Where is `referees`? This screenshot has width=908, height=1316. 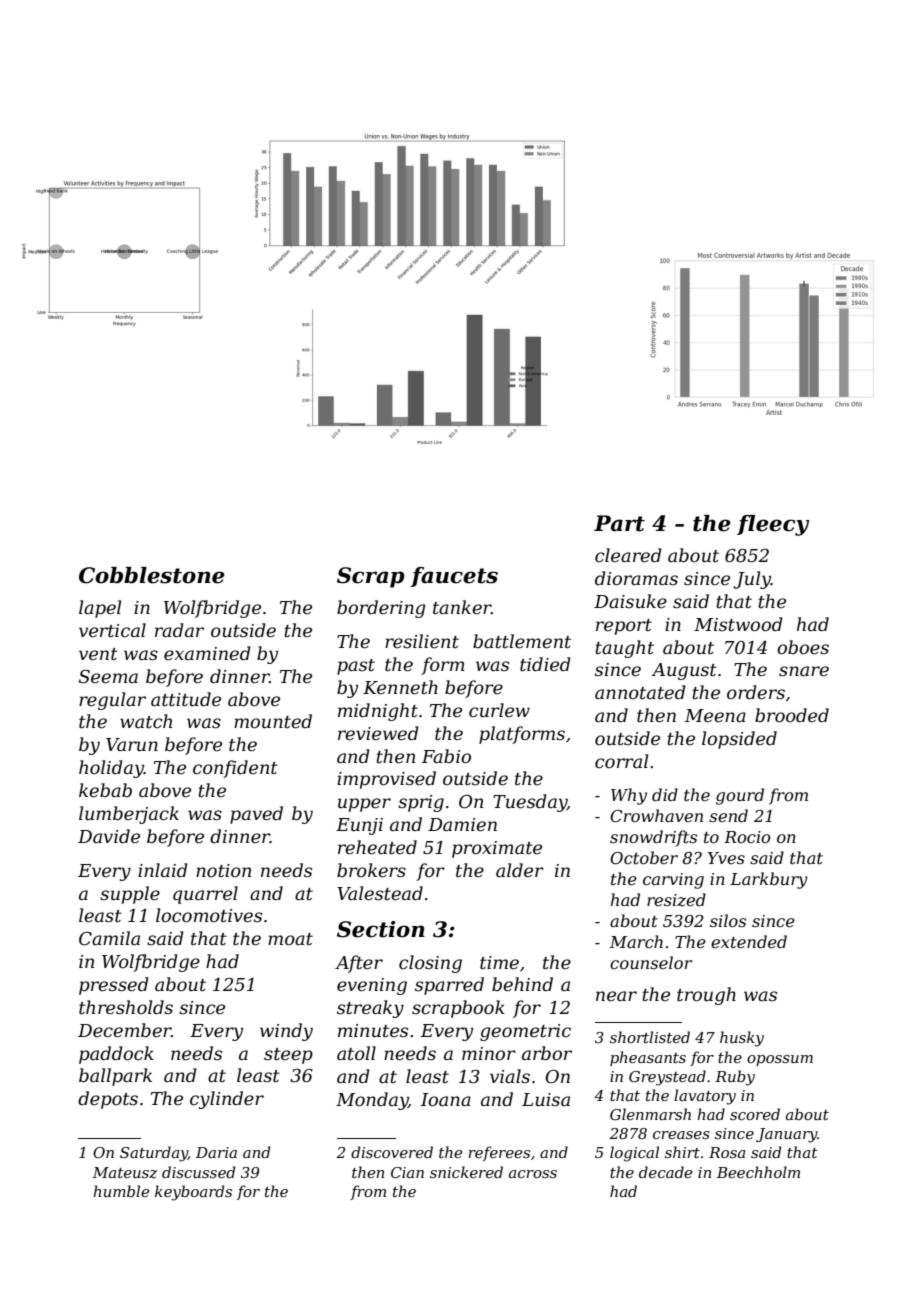 referees is located at coordinates (499, 1153).
